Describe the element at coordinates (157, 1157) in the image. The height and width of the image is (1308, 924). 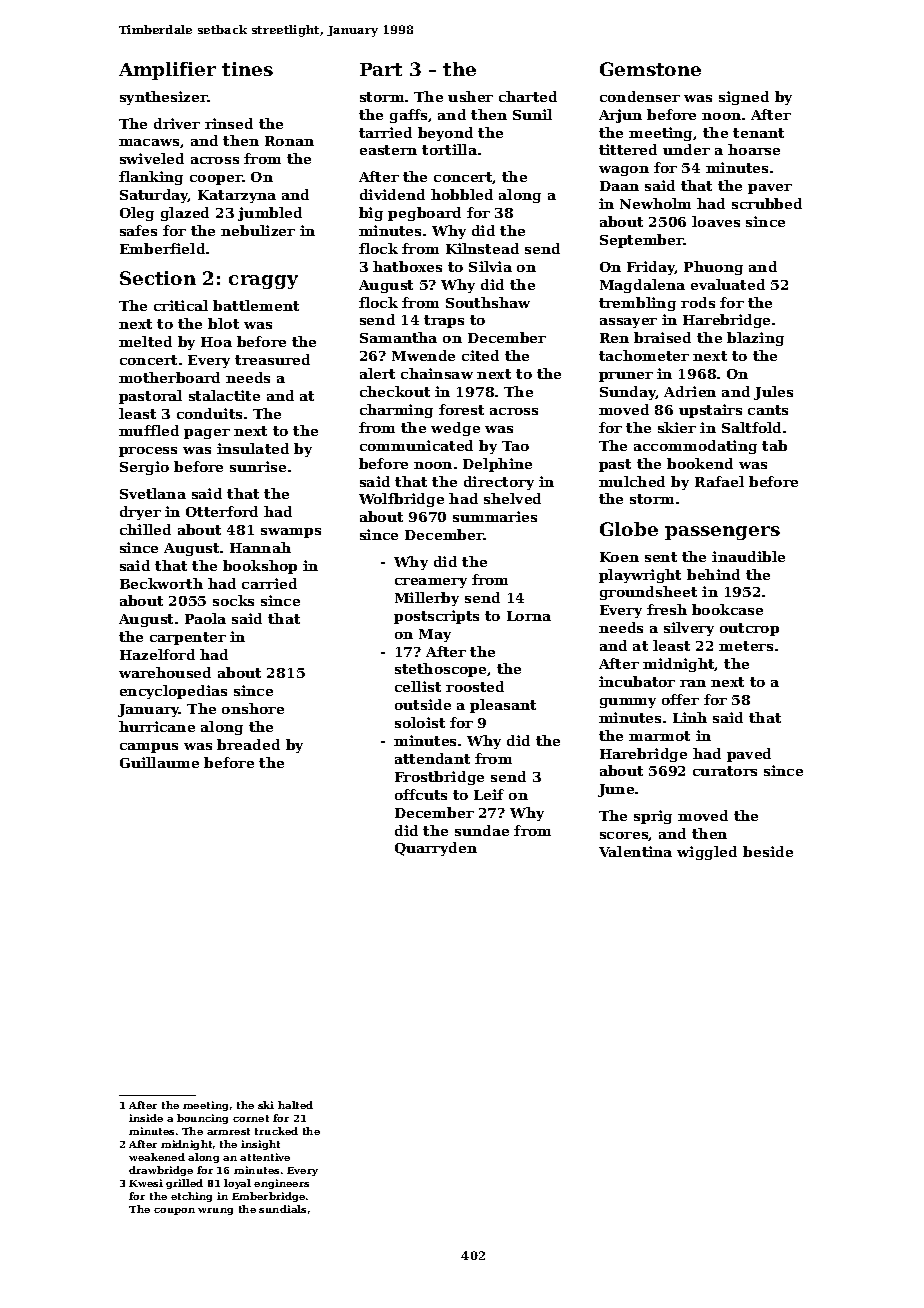
I see `weakened` at that location.
